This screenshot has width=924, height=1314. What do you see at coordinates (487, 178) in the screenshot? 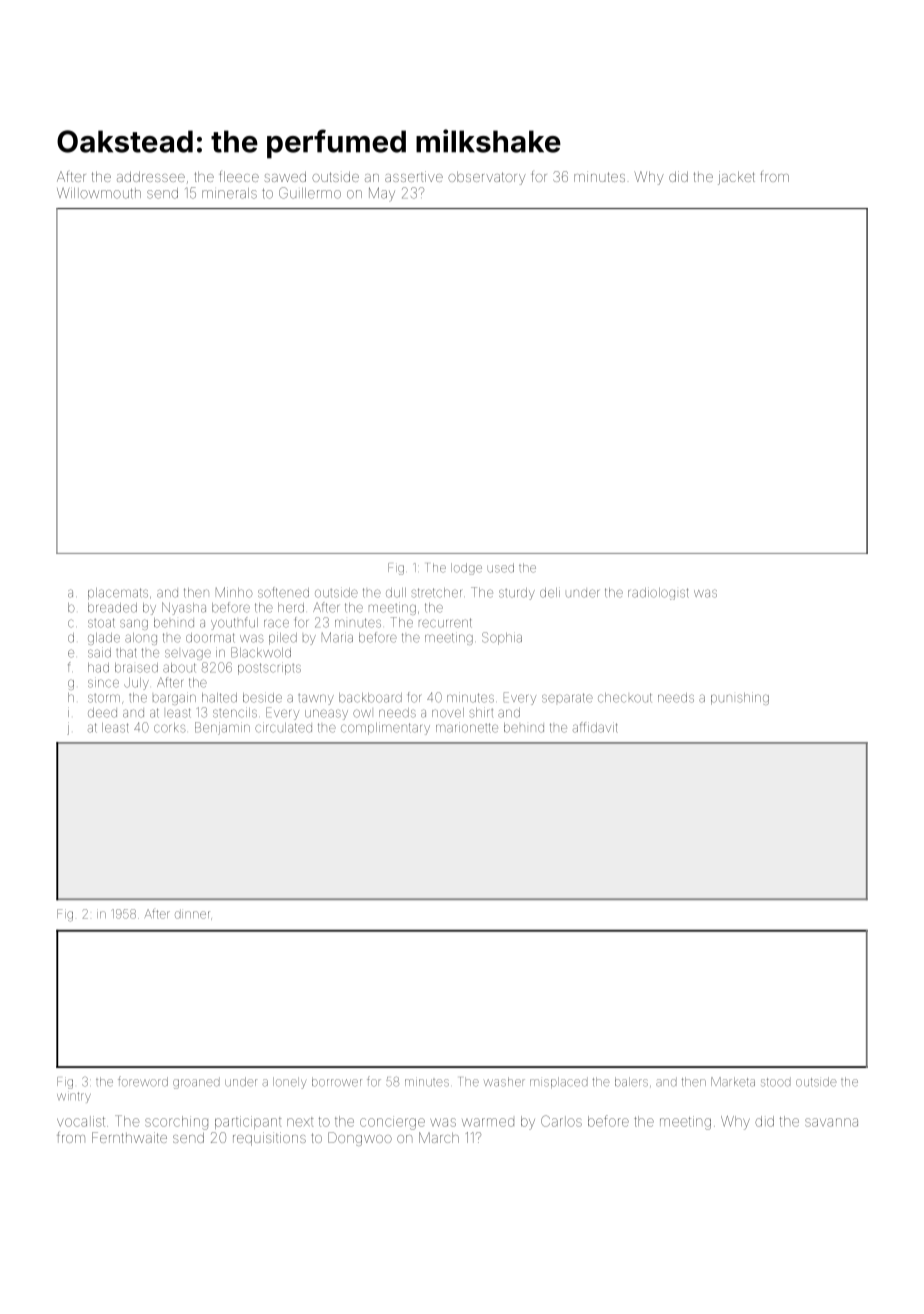
I see `observatory` at bounding box center [487, 178].
